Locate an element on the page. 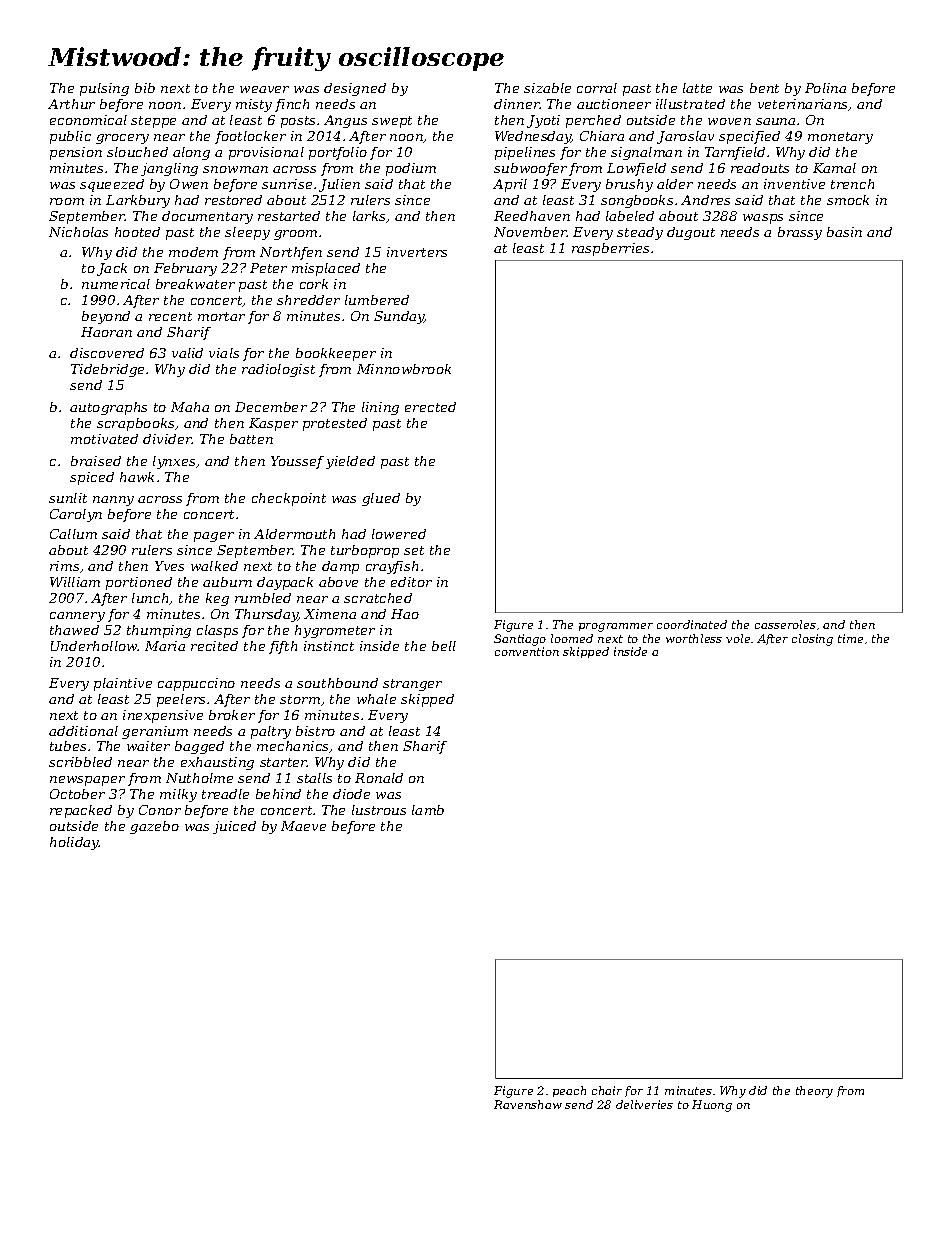 The width and height of the document is (952, 1233). sizable is located at coordinates (547, 88).
